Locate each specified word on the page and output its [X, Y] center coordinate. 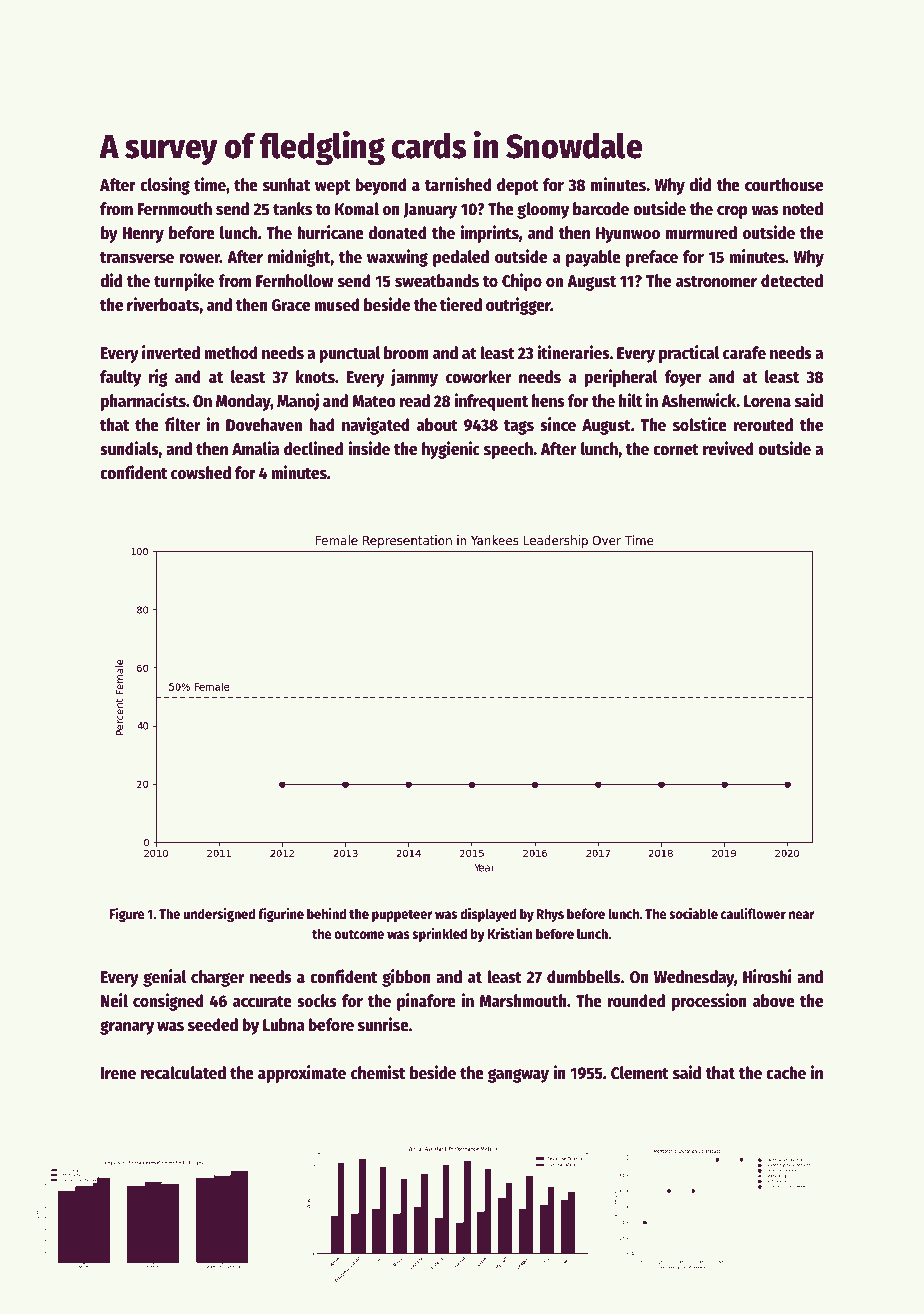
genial [164, 978]
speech [508, 450]
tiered [461, 304]
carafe [744, 353]
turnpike [184, 282]
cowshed [201, 473]
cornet [676, 450]
